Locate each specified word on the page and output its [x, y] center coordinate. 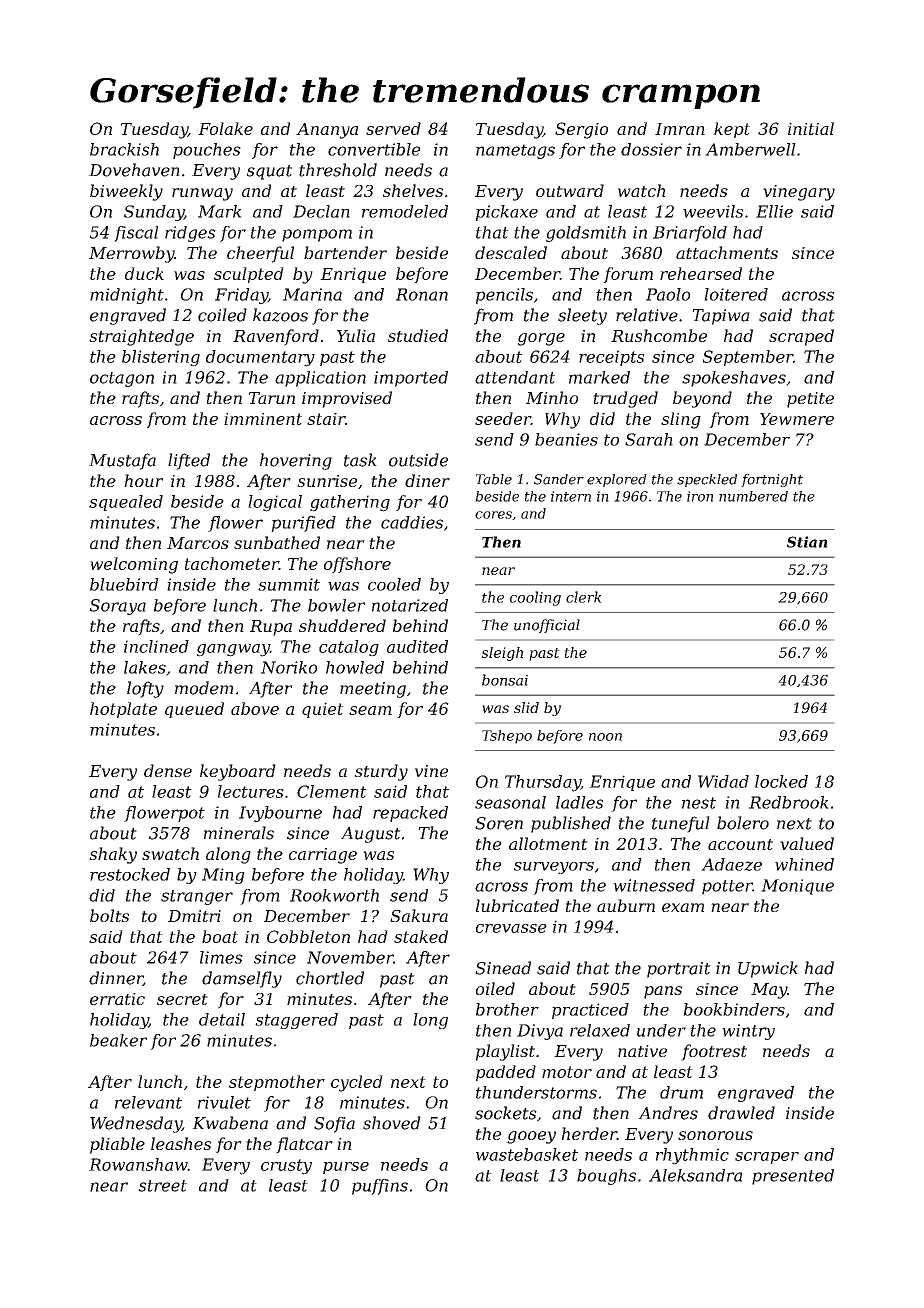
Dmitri [194, 916]
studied [418, 335]
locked [781, 781]
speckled [707, 480]
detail [222, 1019]
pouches [207, 151]
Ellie [774, 211]
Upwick [768, 969]
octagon [122, 379]
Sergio [581, 130]
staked [421, 936]
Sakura [419, 915]
